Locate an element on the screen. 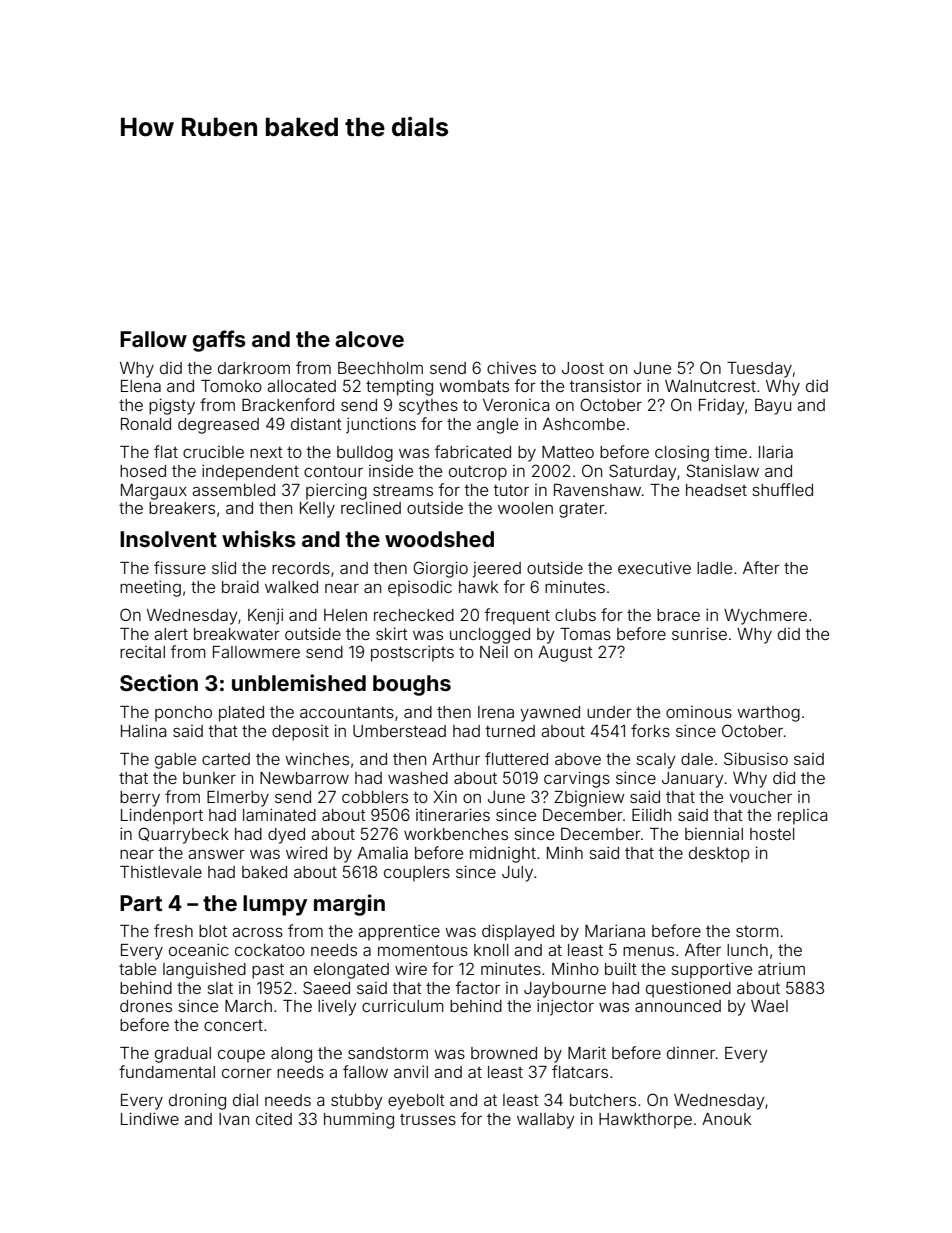 The width and height of the screenshot is (952, 1233). Quarrybeck is located at coordinates (183, 835).
